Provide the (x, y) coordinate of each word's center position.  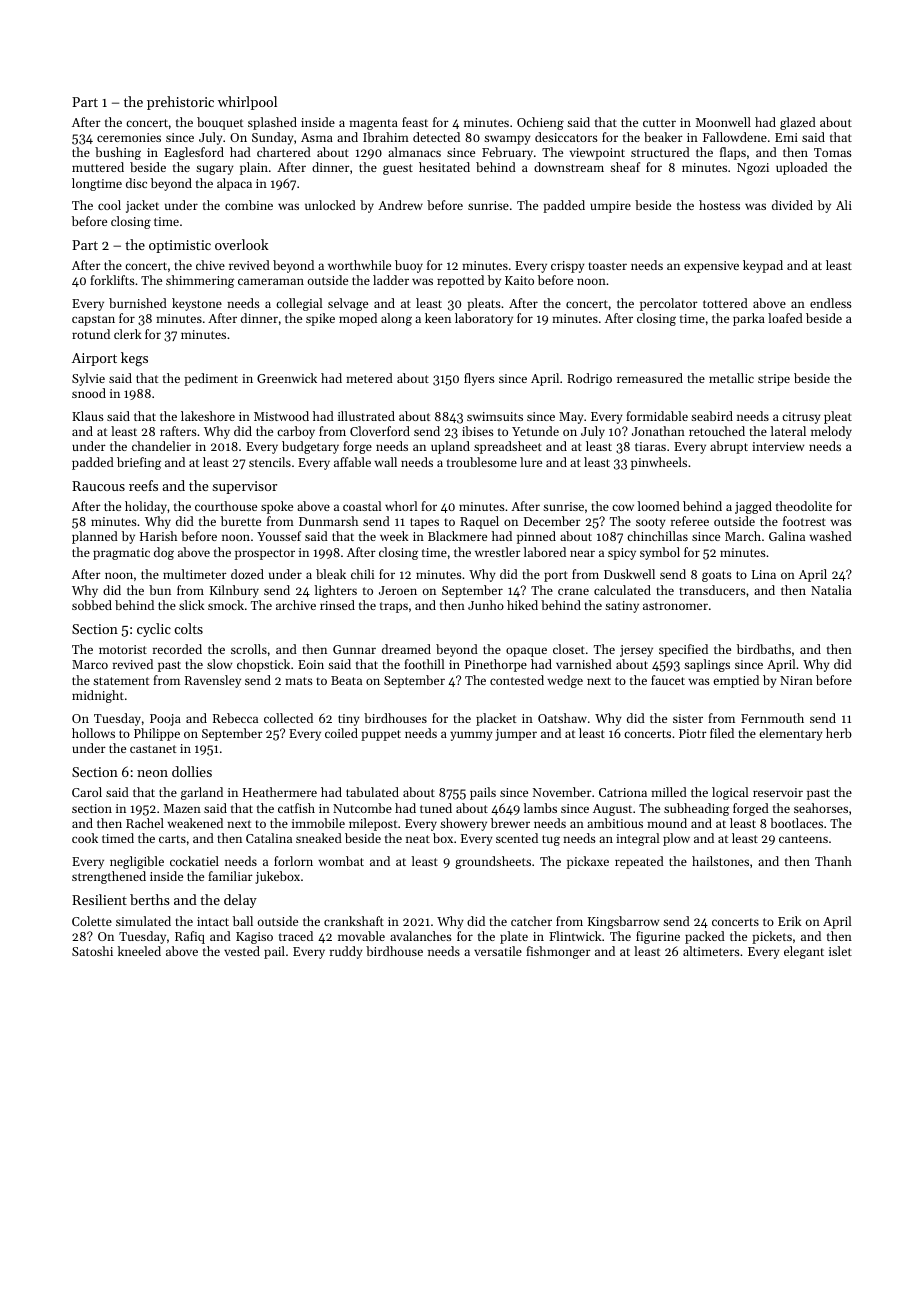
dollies (192, 771)
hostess (719, 205)
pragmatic (121, 554)
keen (438, 318)
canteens (803, 839)
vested (242, 951)
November (562, 792)
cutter (659, 123)
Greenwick (287, 378)
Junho (486, 605)
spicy (622, 554)
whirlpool (247, 103)
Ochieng (540, 123)
